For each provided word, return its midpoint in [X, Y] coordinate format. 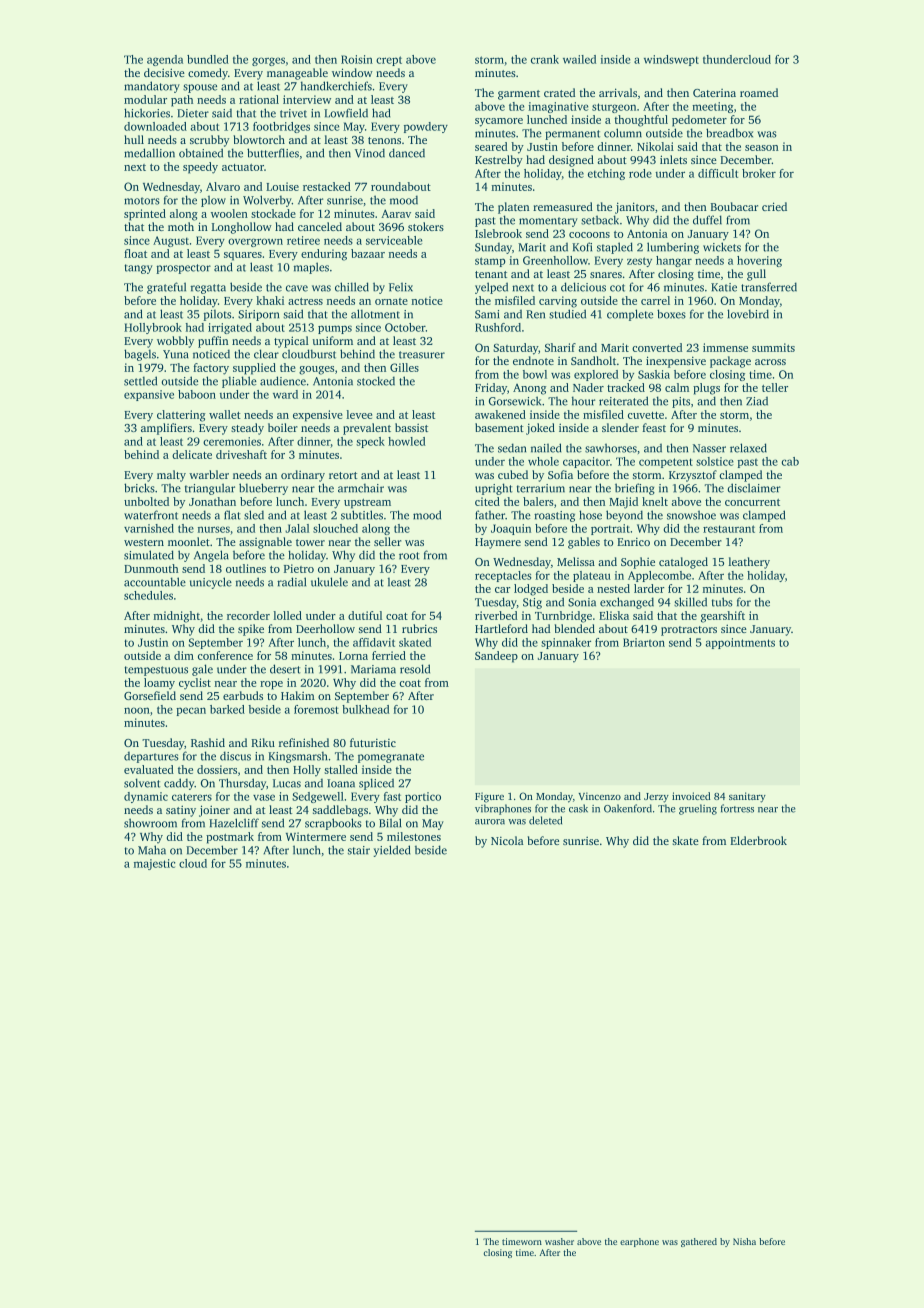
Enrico [633, 542]
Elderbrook [758, 840]
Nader [588, 387]
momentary [548, 222]
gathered [699, 1242]
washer [559, 1241]
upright [493, 489]
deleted [545, 820]
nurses [214, 529]
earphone [639, 1242]
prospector [183, 269]
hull [134, 139]
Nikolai [655, 146]
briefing [635, 489]
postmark [230, 838]
